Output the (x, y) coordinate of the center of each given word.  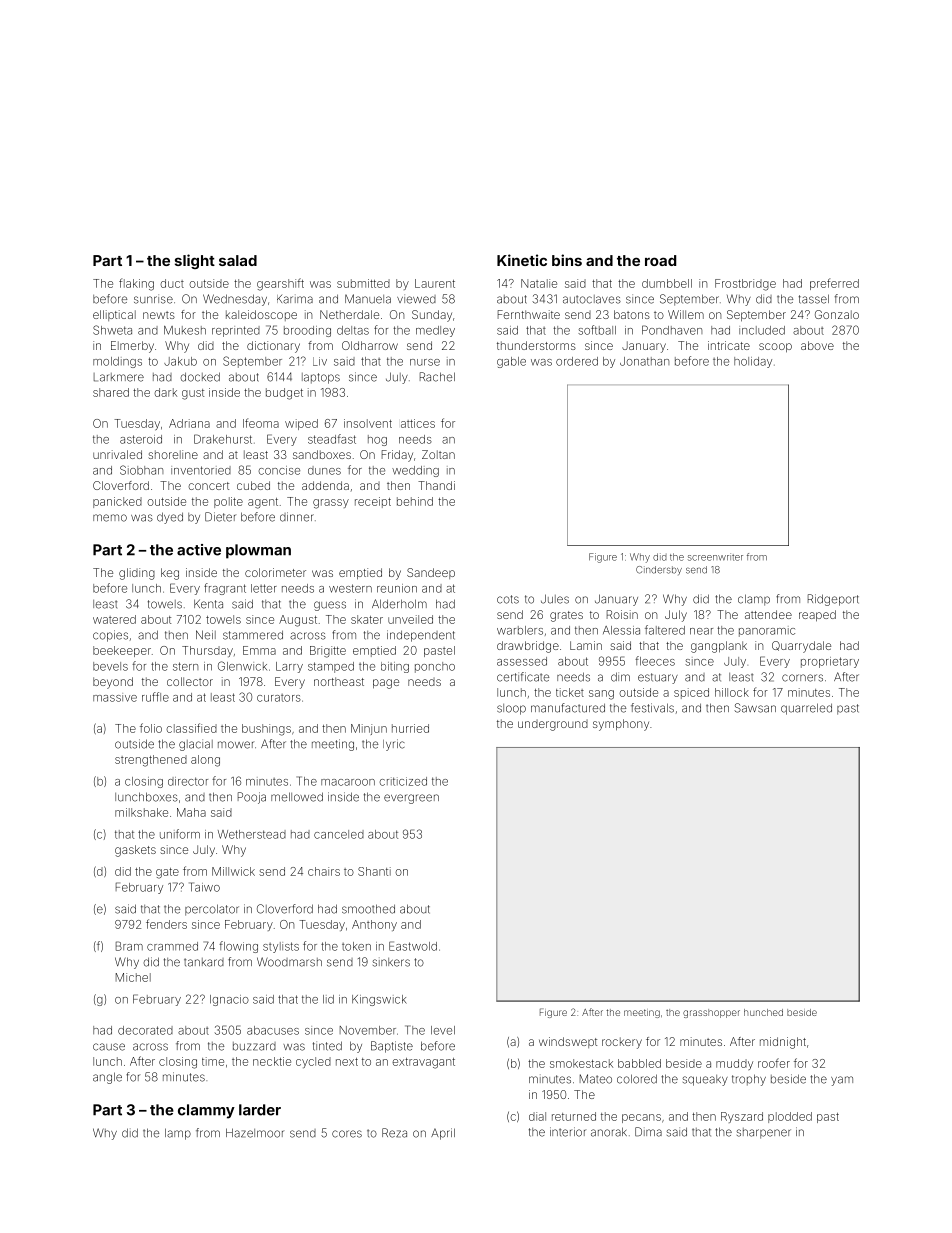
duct (172, 283)
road (660, 260)
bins (567, 260)
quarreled (806, 709)
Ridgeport (833, 600)
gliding (137, 574)
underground (553, 725)
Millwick (233, 871)
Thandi (436, 485)
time (213, 1061)
